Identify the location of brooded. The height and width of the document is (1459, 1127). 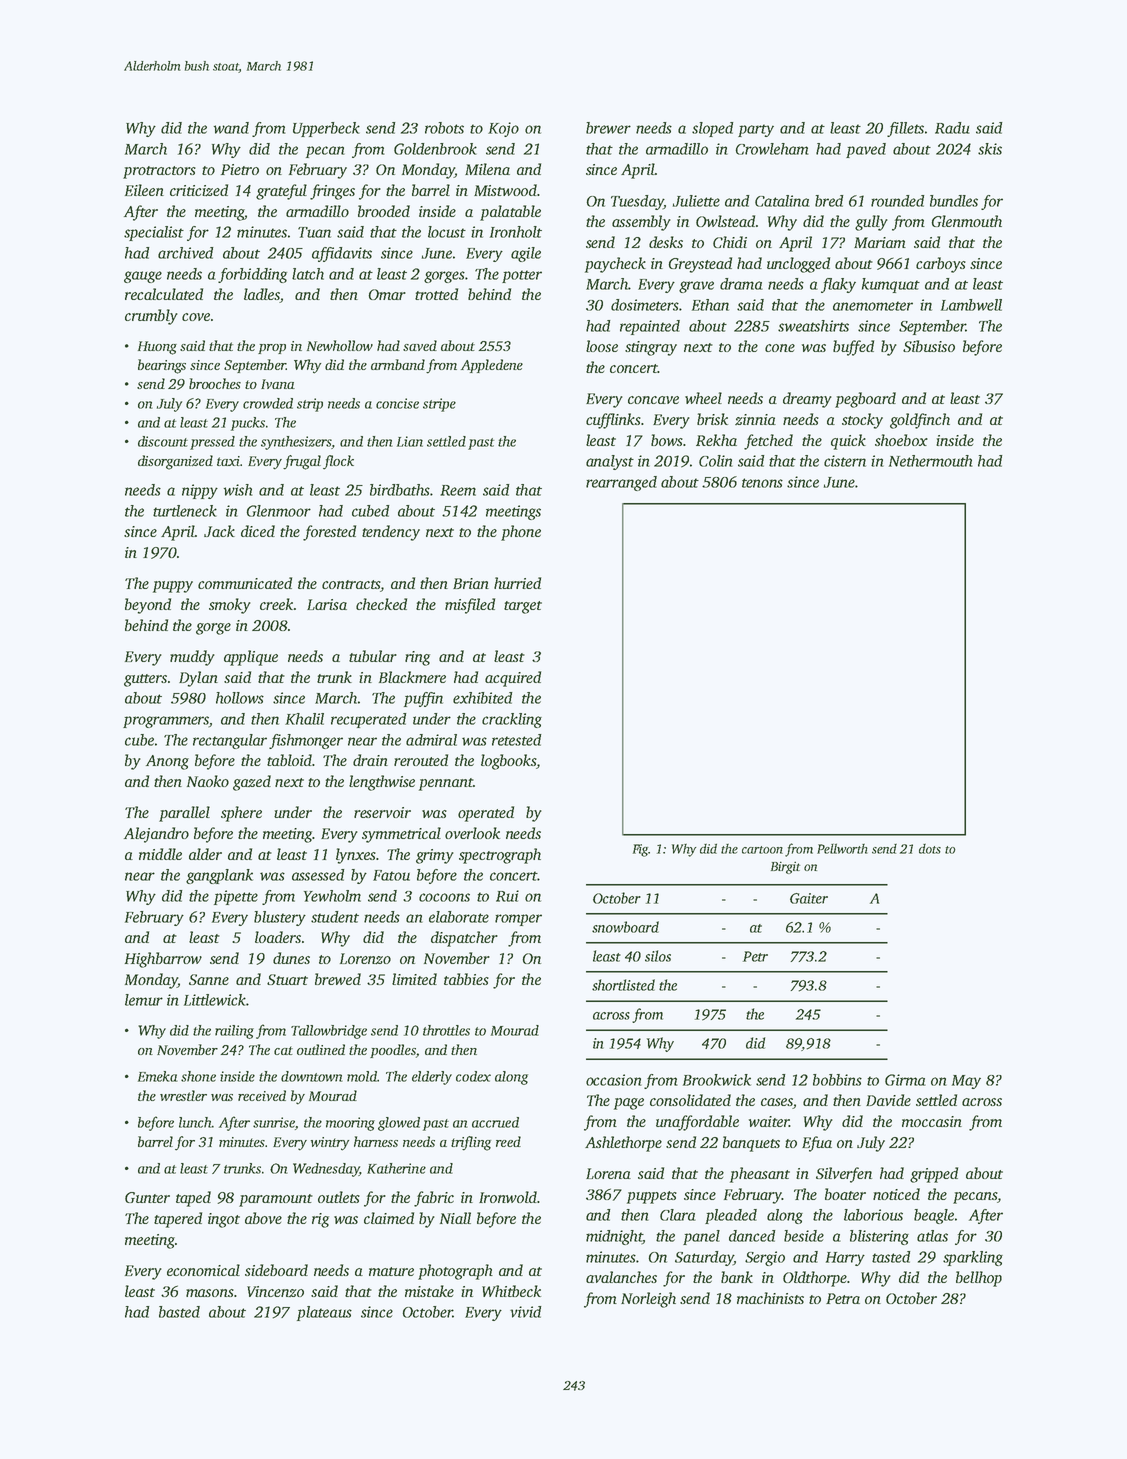
(384, 211).
